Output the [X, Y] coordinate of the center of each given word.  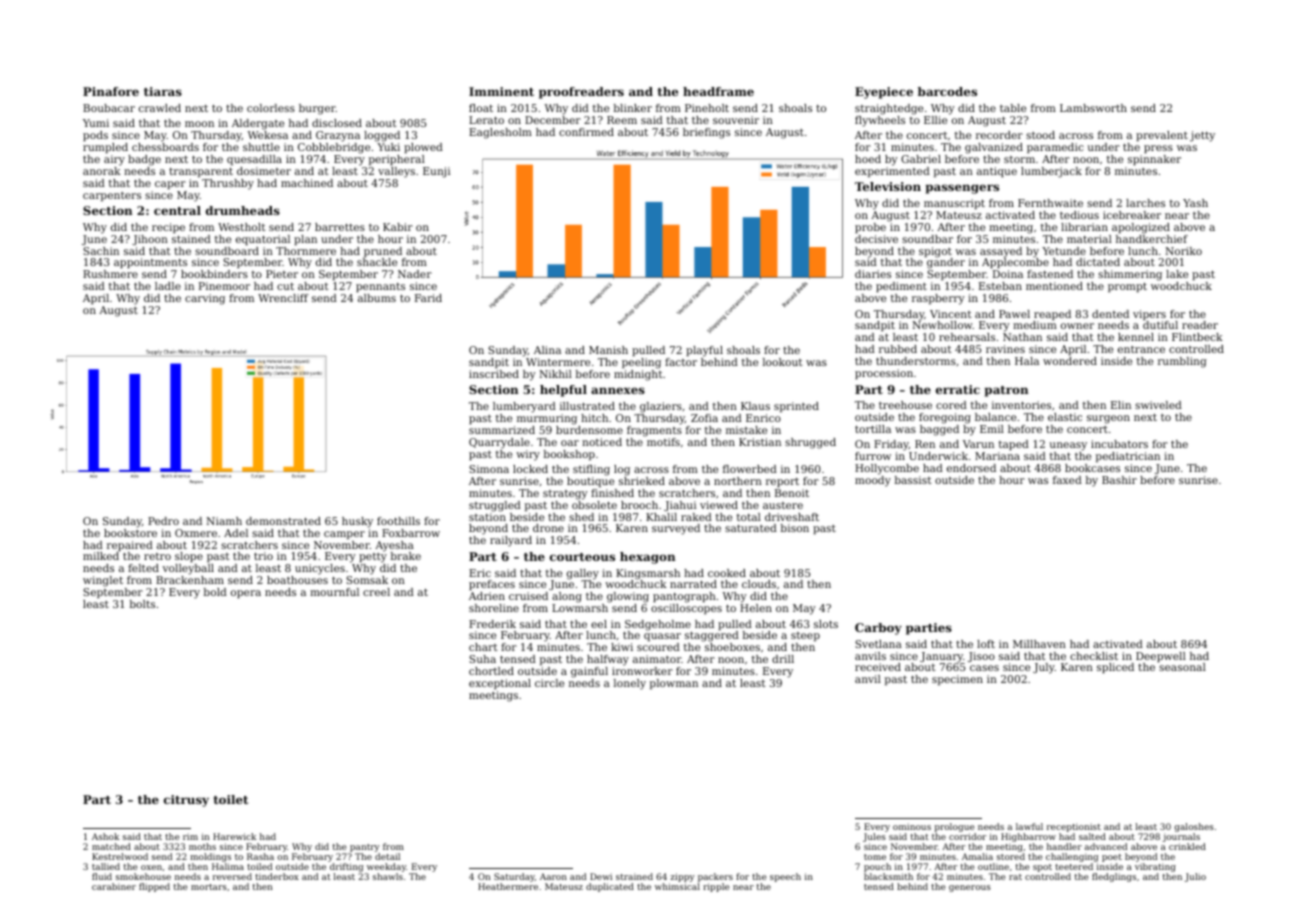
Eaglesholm [500, 133]
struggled [495, 506]
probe [870, 228]
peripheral [397, 160]
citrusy [186, 801]
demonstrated [283, 521]
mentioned [1054, 286]
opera [246, 594]
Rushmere [110, 274]
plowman [674, 684]
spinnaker [1154, 160]
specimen [957, 680]
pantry [365, 848]
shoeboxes [732, 647]
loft [986, 644]
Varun [978, 444]
